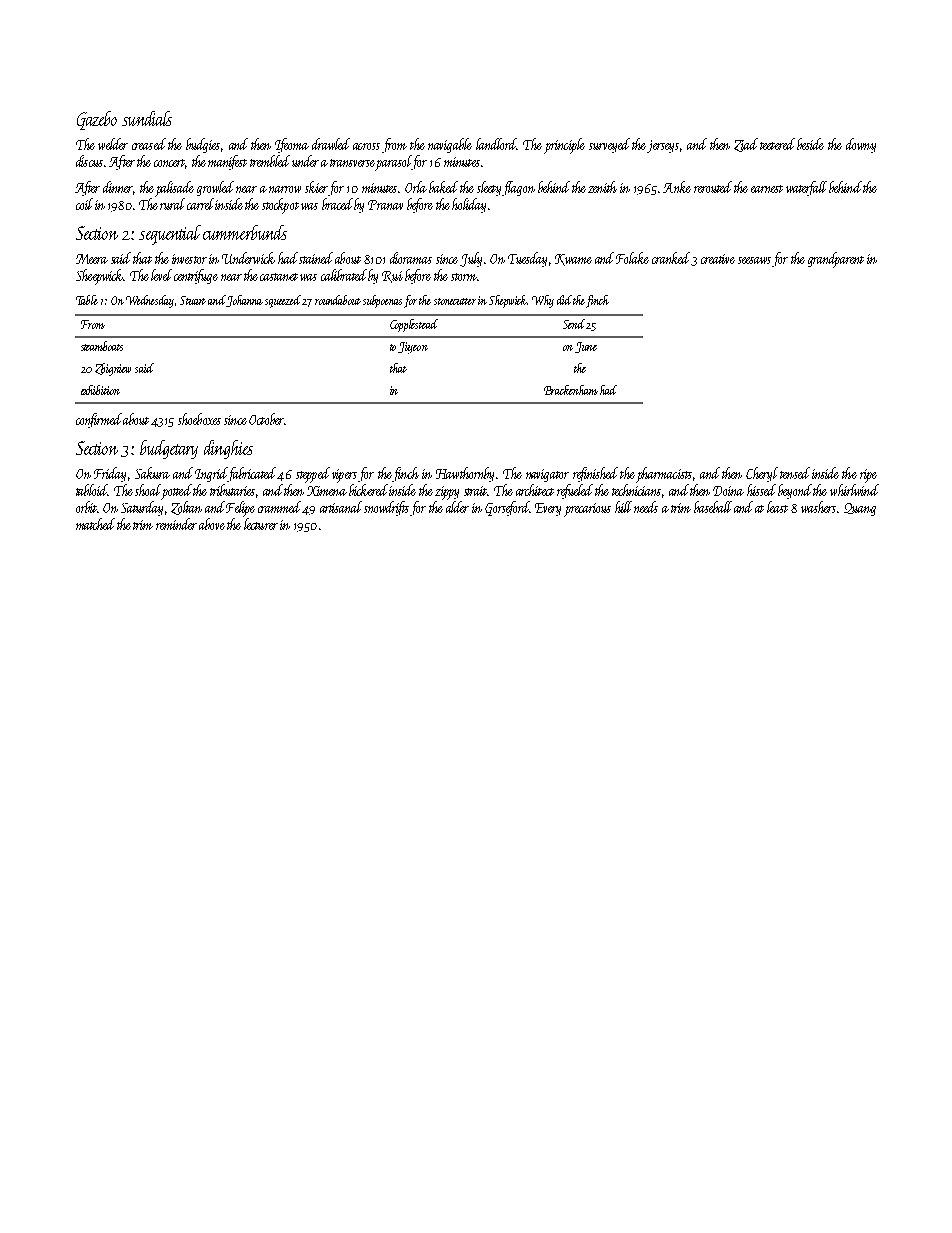 The width and height of the document is (952, 1233). What do you see at coordinates (810, 144) in the document?
I see `beside` at bounding box center [810, 144].
